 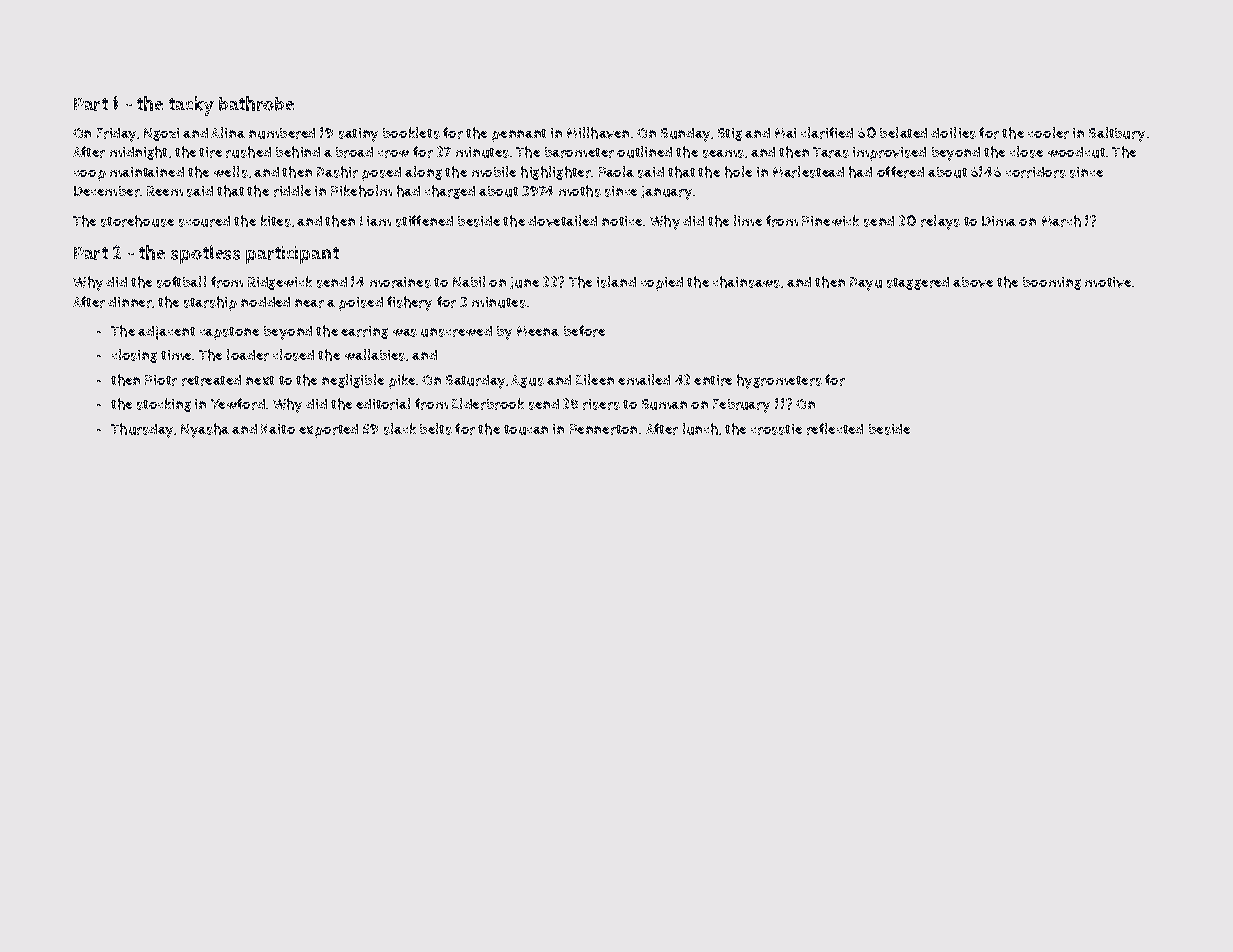 What do you see at coordinates (205, 430) in the document?
I see `Nyasha` at bounding box center [205, 430].
